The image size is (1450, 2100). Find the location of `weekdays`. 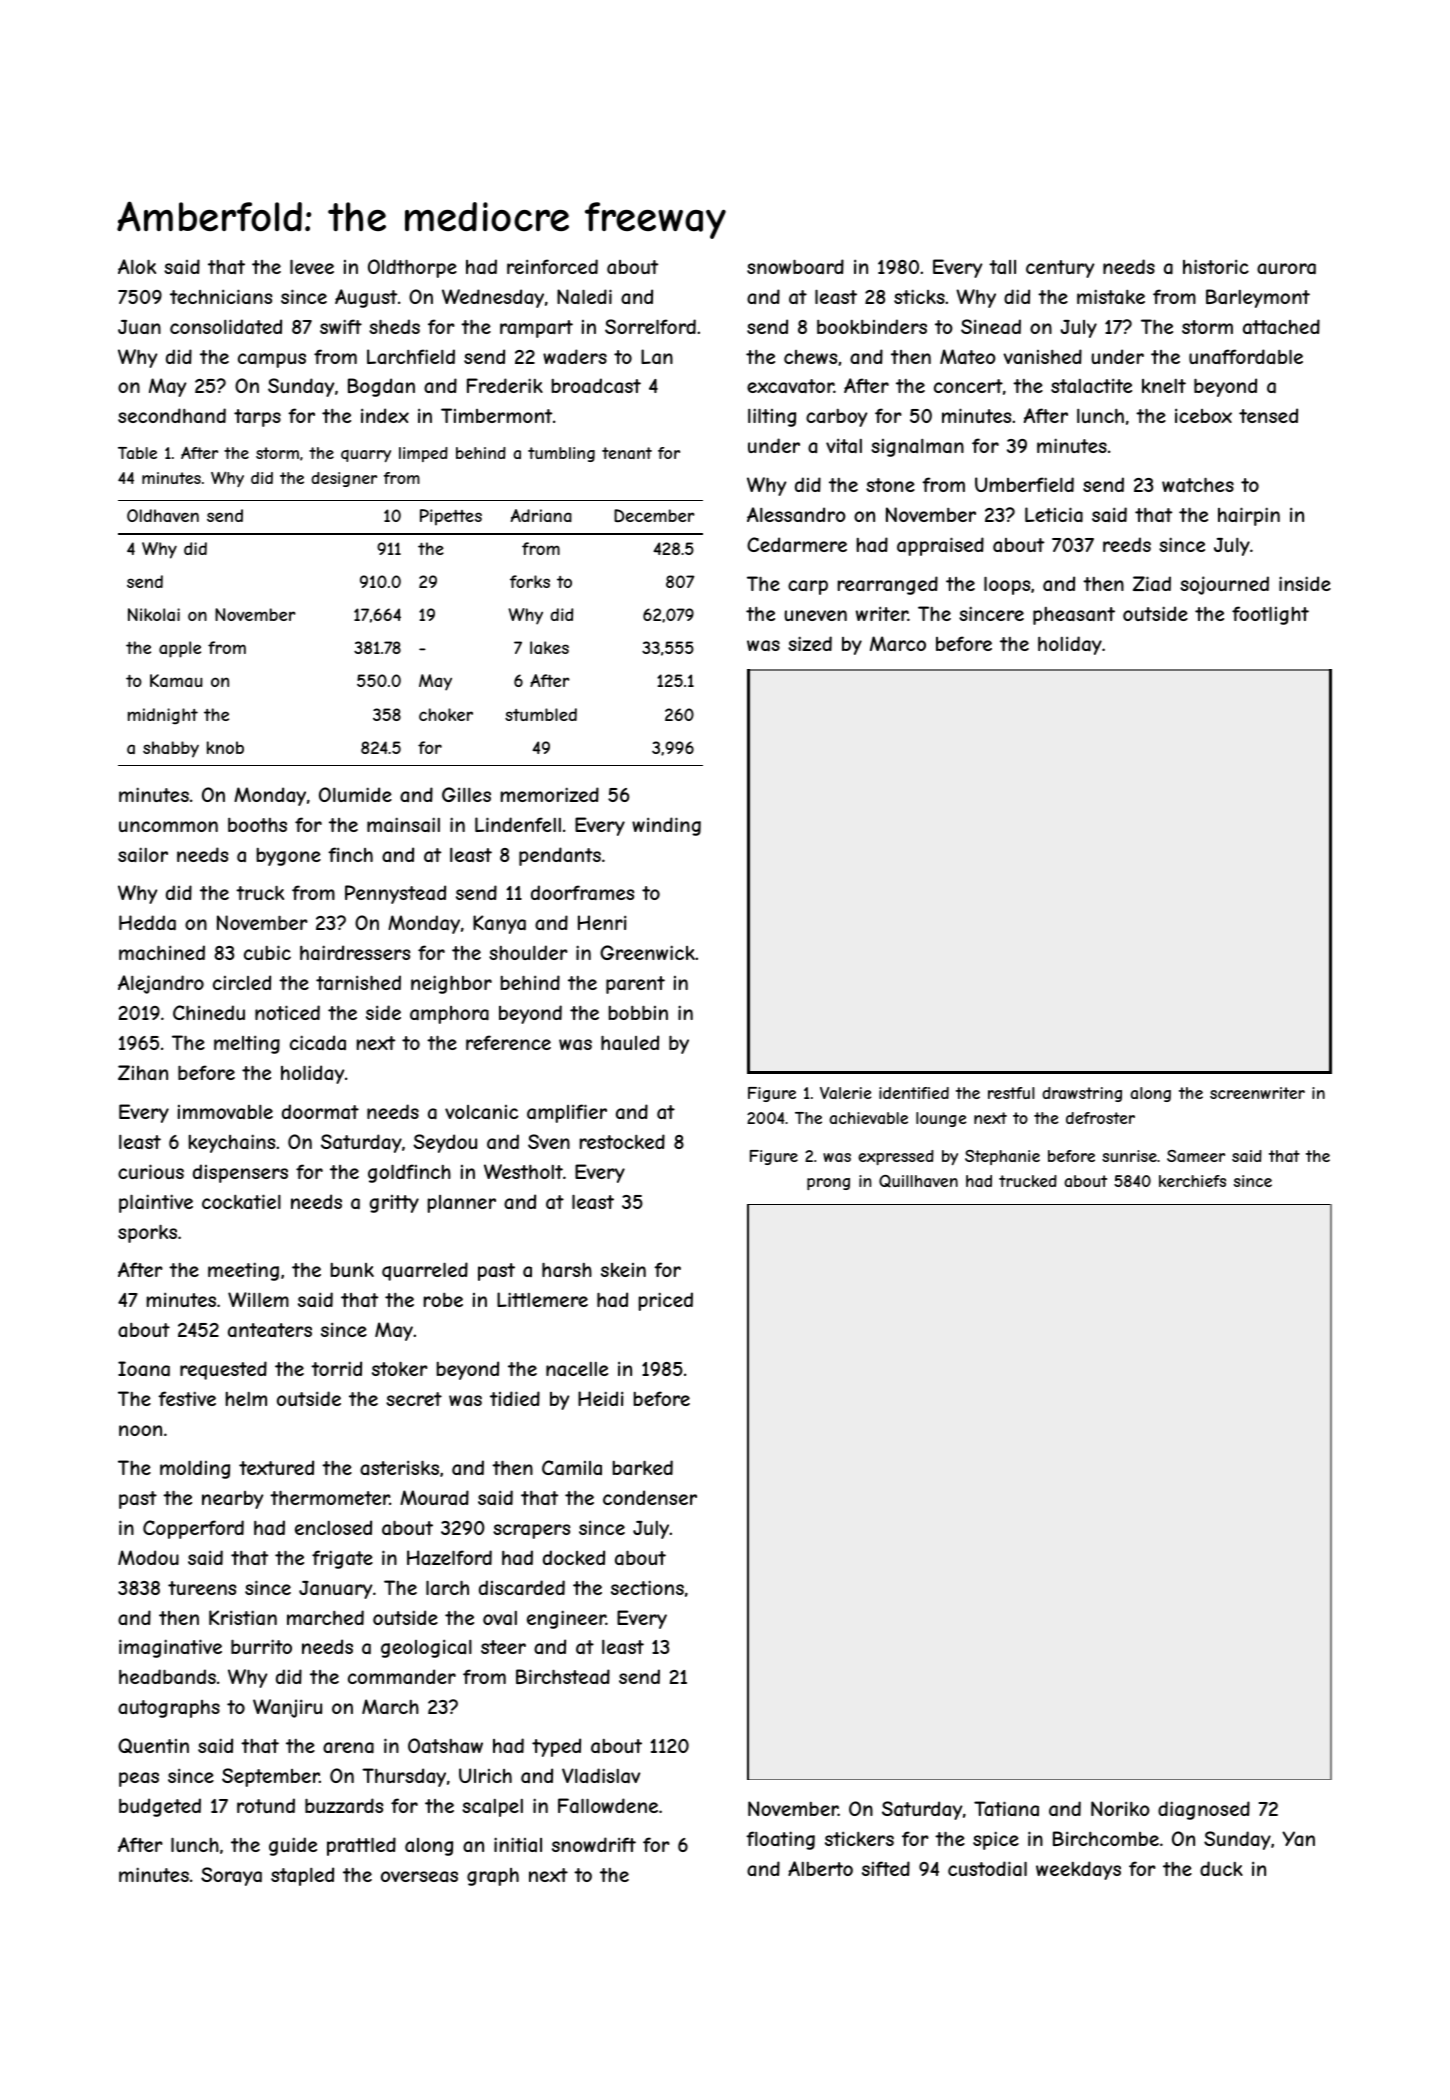

weekdays is located at coordinates (1078, 1870).
